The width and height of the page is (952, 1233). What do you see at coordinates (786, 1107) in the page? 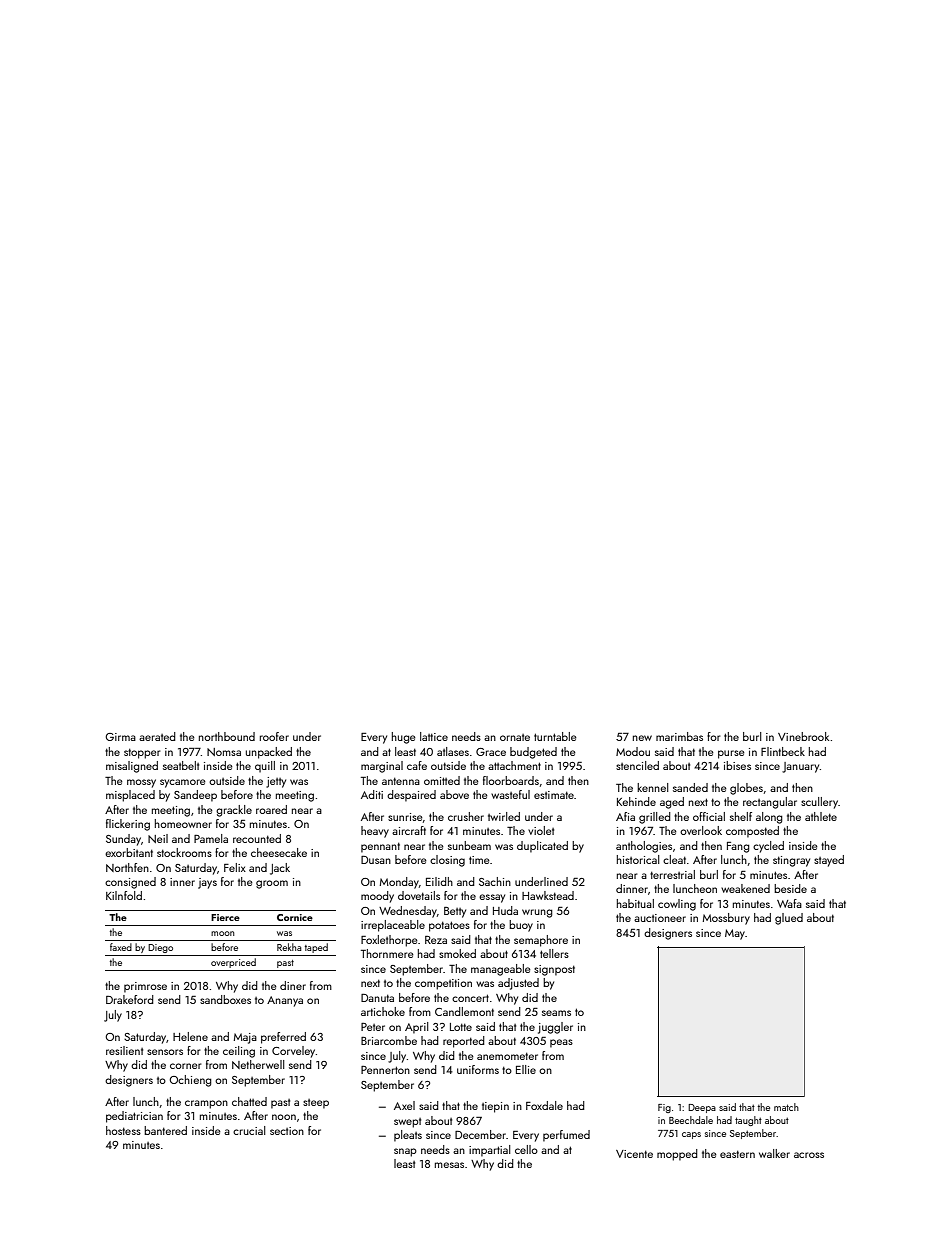
I see `match` at bounding box center [786, 1107].
